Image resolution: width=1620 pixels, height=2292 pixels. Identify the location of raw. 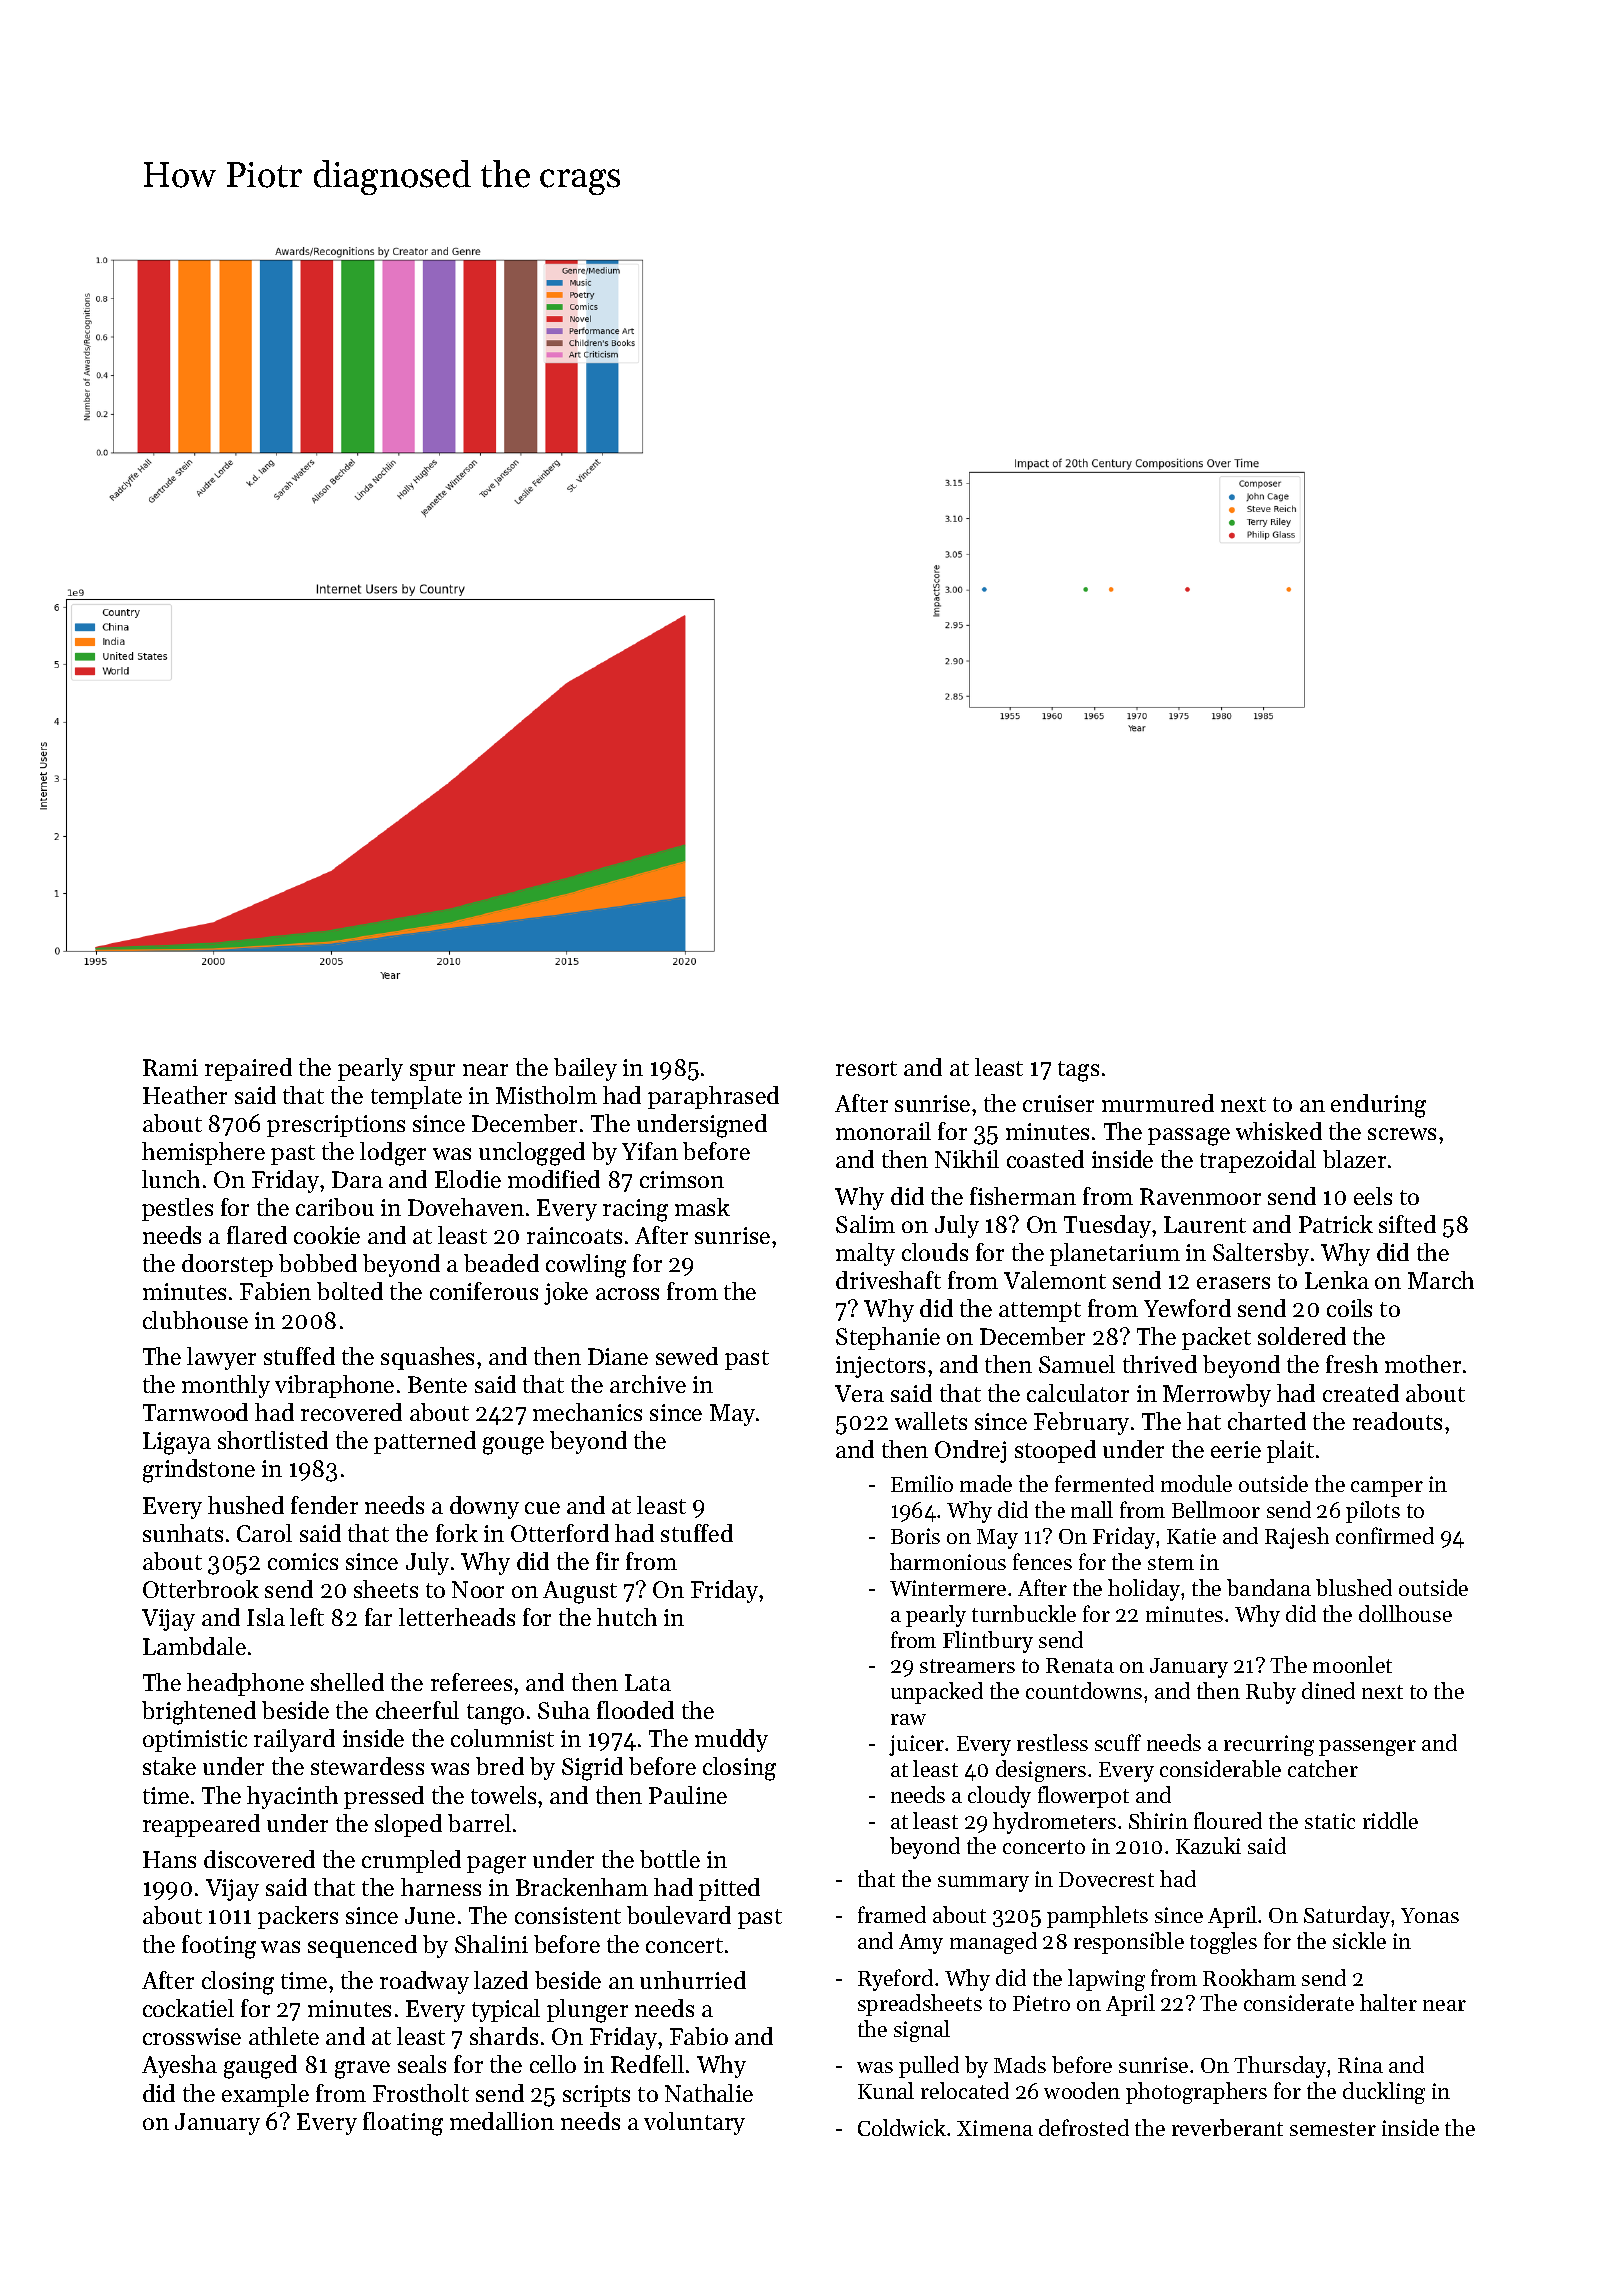
(908, 1719).
